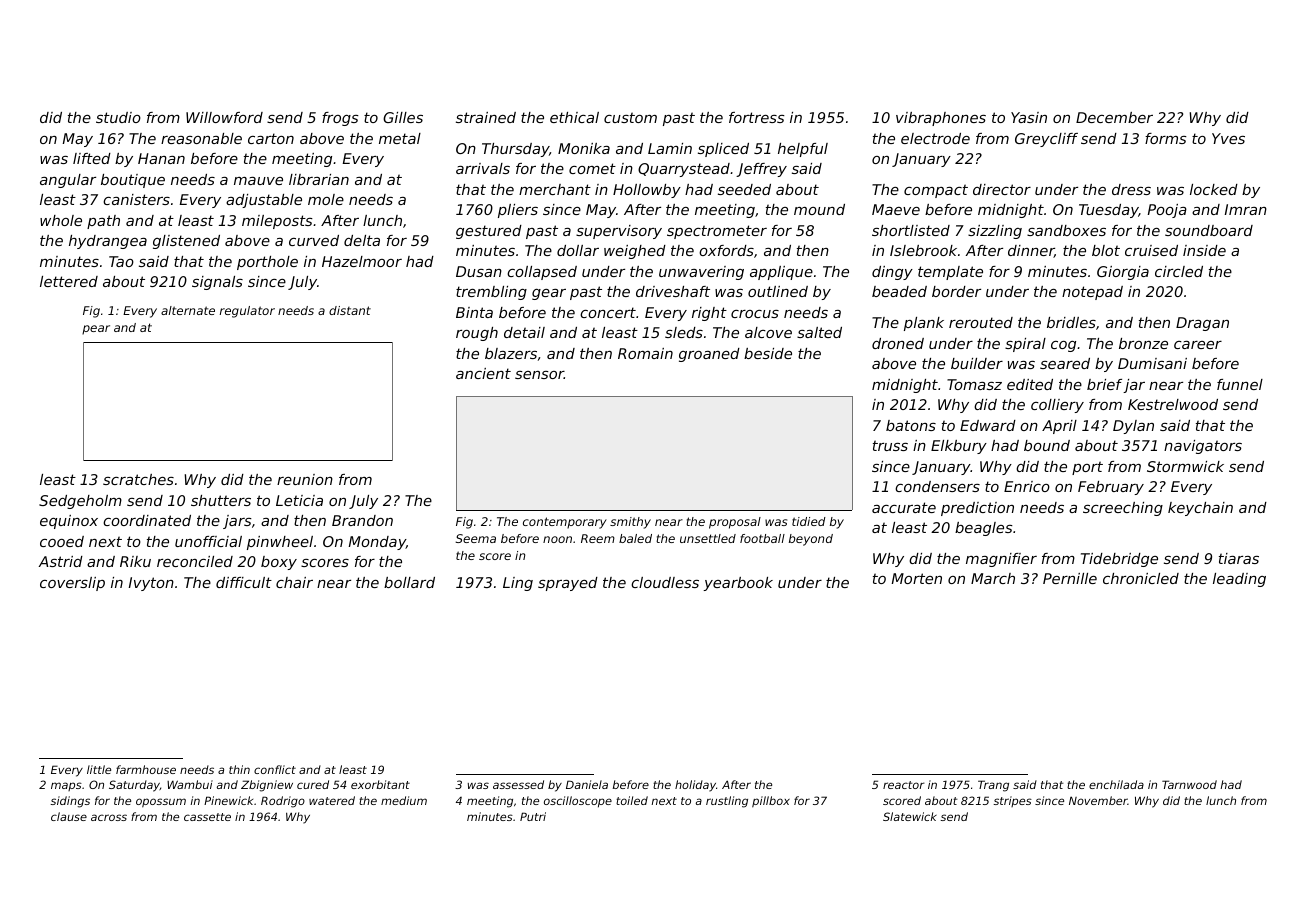 This document has width=1308, height=924. I want to click on Hanan, so click(161, 158).
